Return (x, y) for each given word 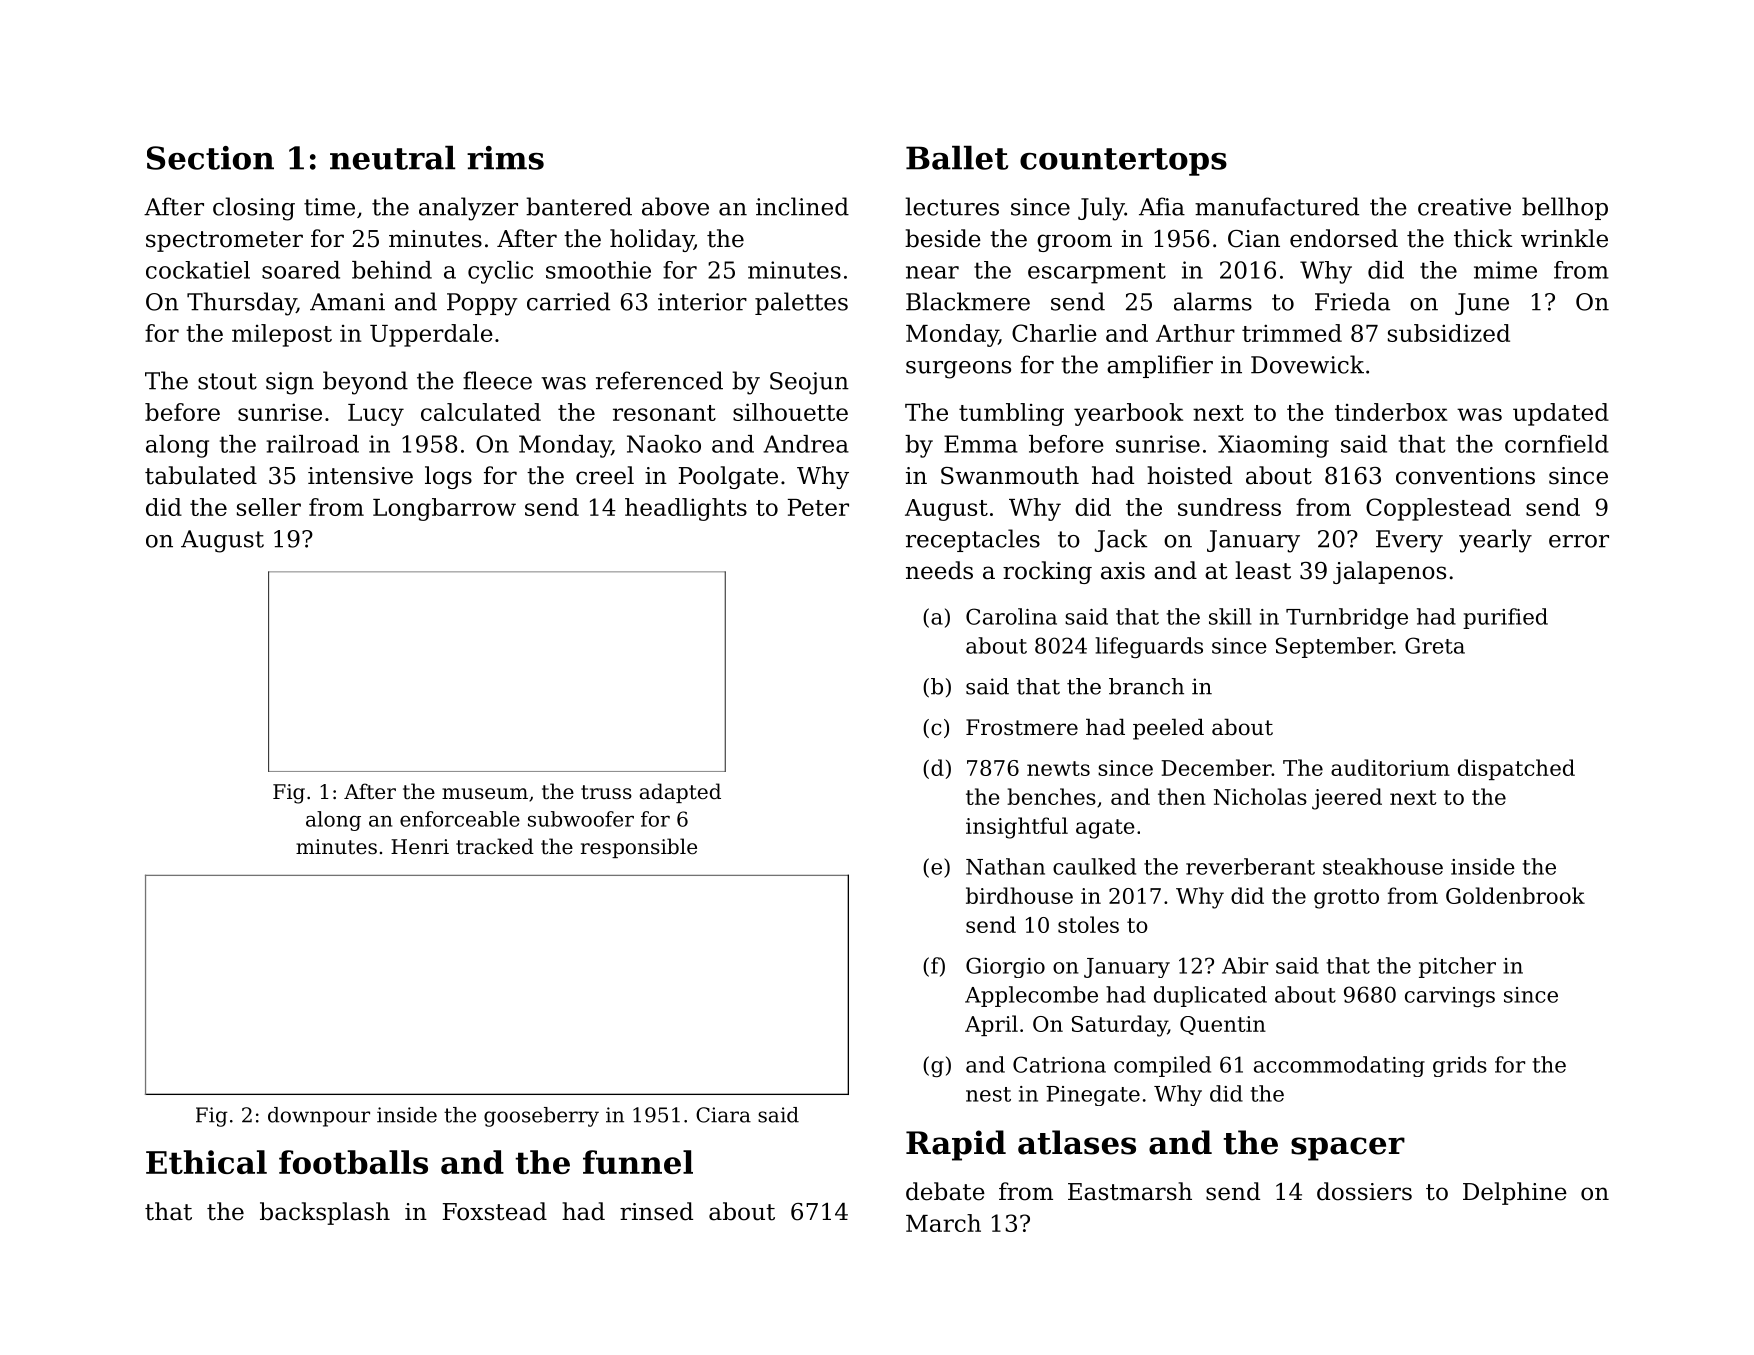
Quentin (1223, 1025)
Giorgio (1005, 967)
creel (605, 475)
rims (505, 158)
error (1579, 541)
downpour (319, 1117)
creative (1464, 207)
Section (210, 158)
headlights (686, 509)
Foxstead (495, 1211)
